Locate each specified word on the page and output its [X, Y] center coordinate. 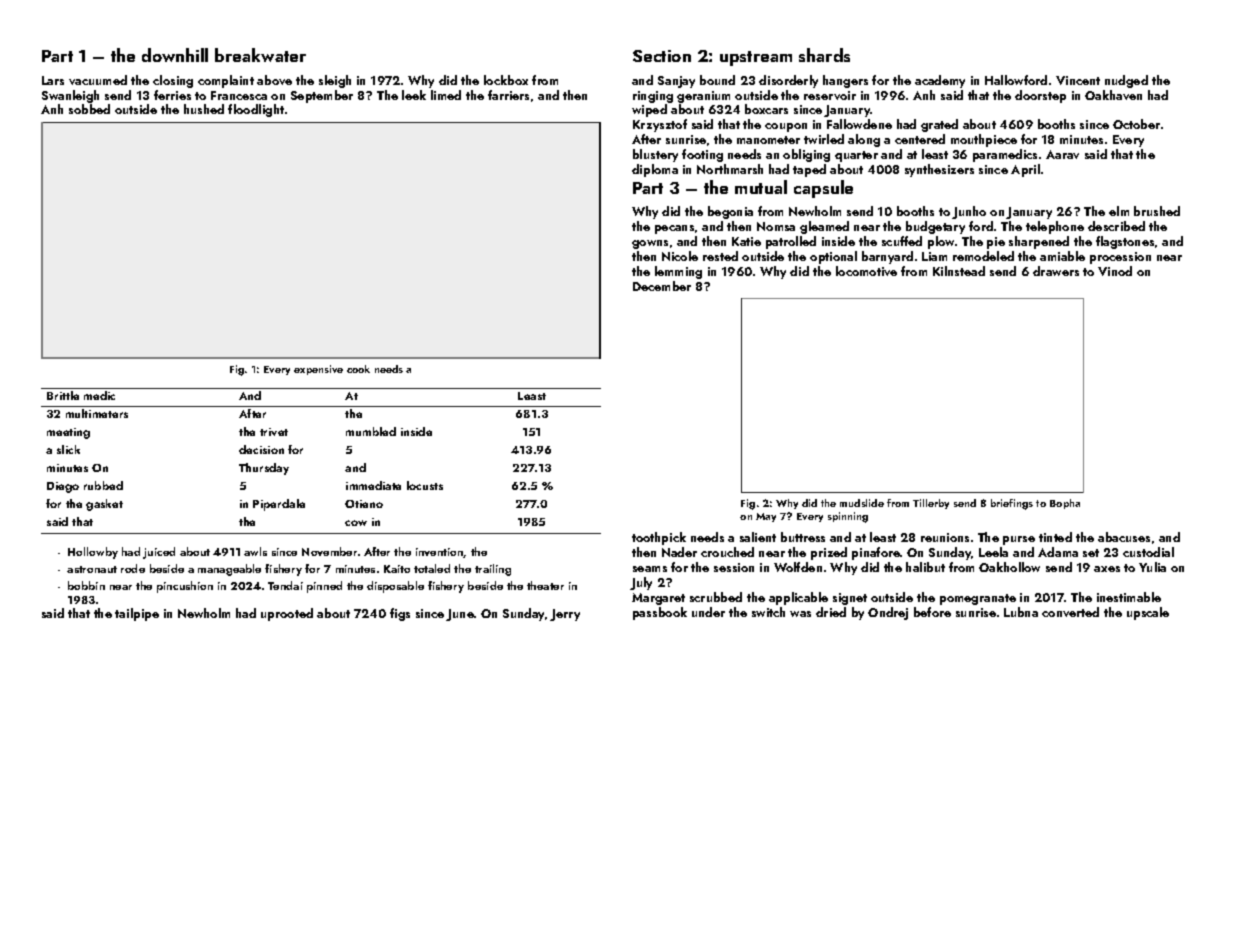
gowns [650, 244]
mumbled [371, 431]
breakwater [260, 55]
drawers [1056, 271]
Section [662, 56]
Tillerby [931, 504]
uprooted [287, 614]
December [662, 286]
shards [824, 55]
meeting [68, 433]
